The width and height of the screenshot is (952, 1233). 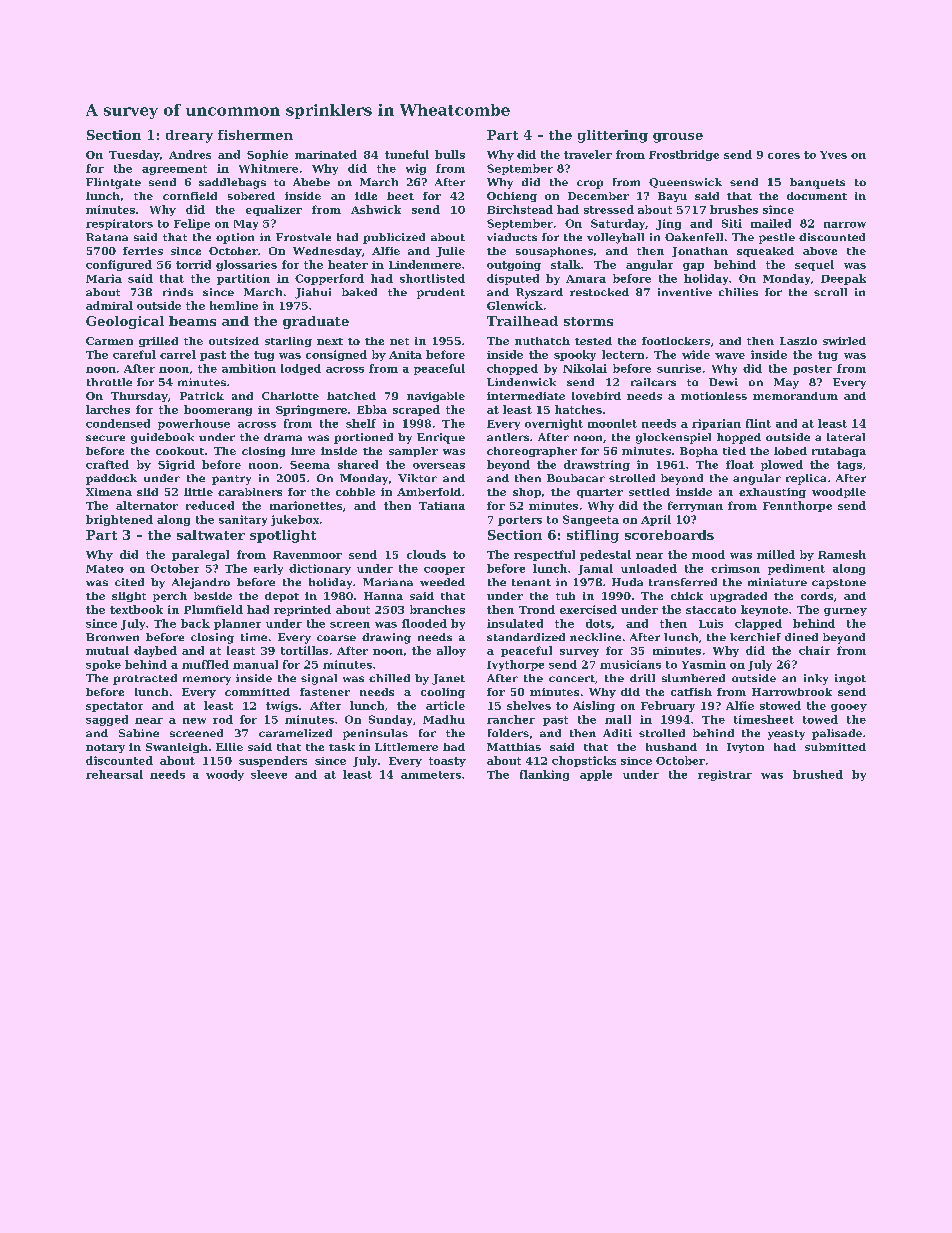 What do you see at coordinates (668, 224) in the screenshot?
I see `Jing` at bounding box center [668, 224].
